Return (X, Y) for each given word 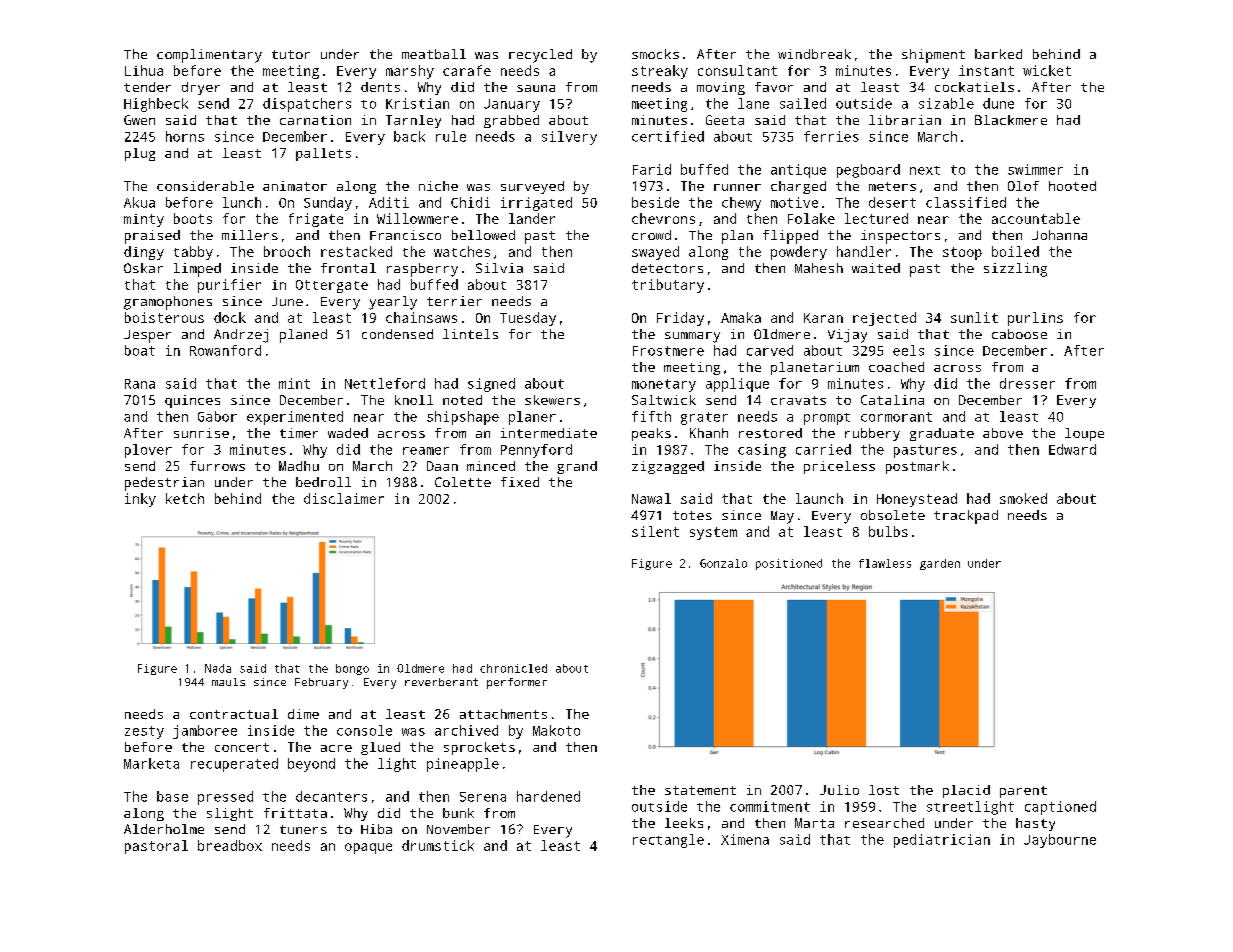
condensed (397, 334)
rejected (884, 319)
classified (966, 202)
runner (737, 187)
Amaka (741, 317)
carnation (315, 120)
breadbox (230, 845)
